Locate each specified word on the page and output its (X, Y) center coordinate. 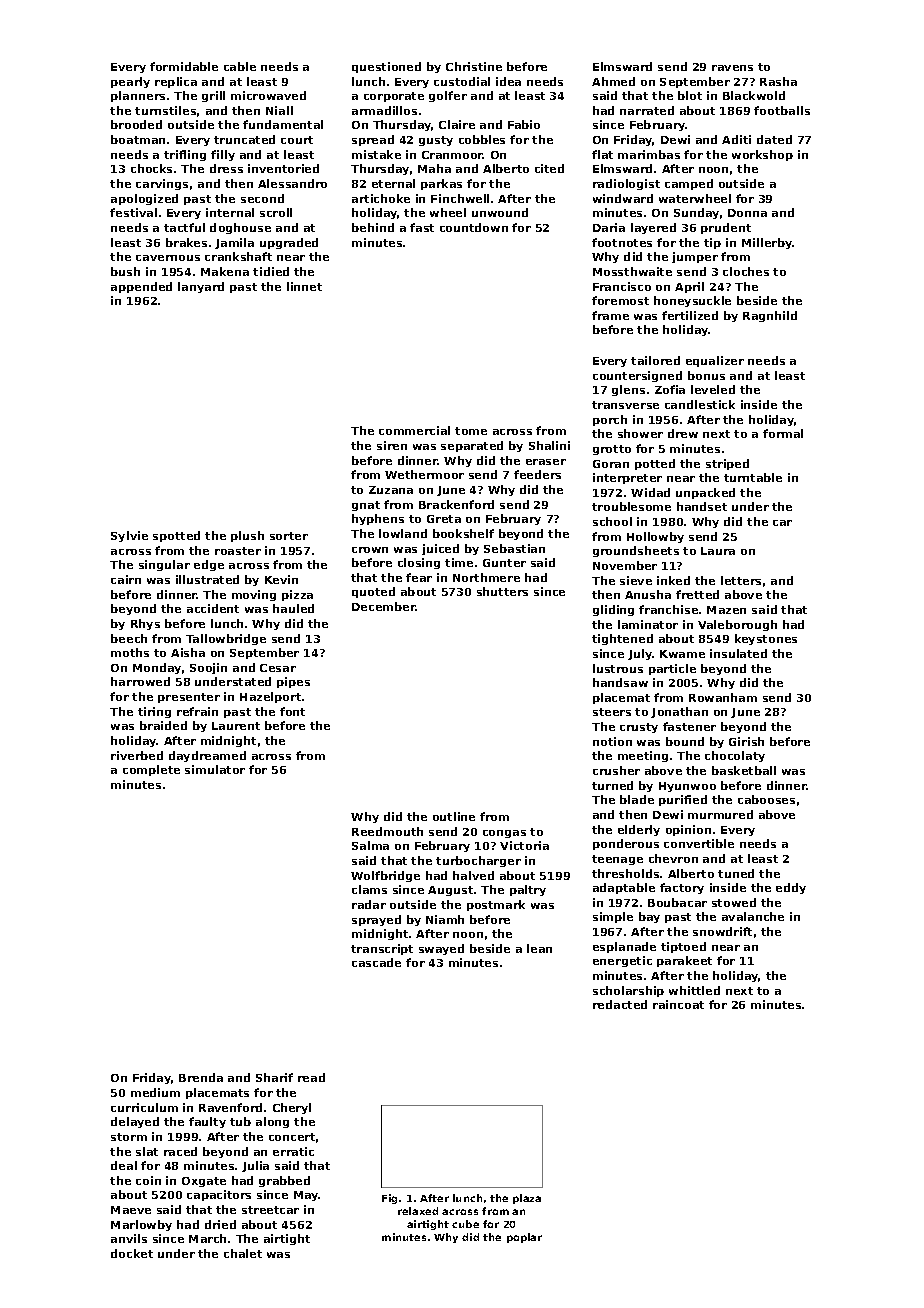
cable (240, 66)
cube (465, 1224)
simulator (215, 769)
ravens (732, 68)
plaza (527, 1199)
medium (155, 1092)
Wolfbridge (385, 876)
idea (508, 81)
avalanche (753, 916)
